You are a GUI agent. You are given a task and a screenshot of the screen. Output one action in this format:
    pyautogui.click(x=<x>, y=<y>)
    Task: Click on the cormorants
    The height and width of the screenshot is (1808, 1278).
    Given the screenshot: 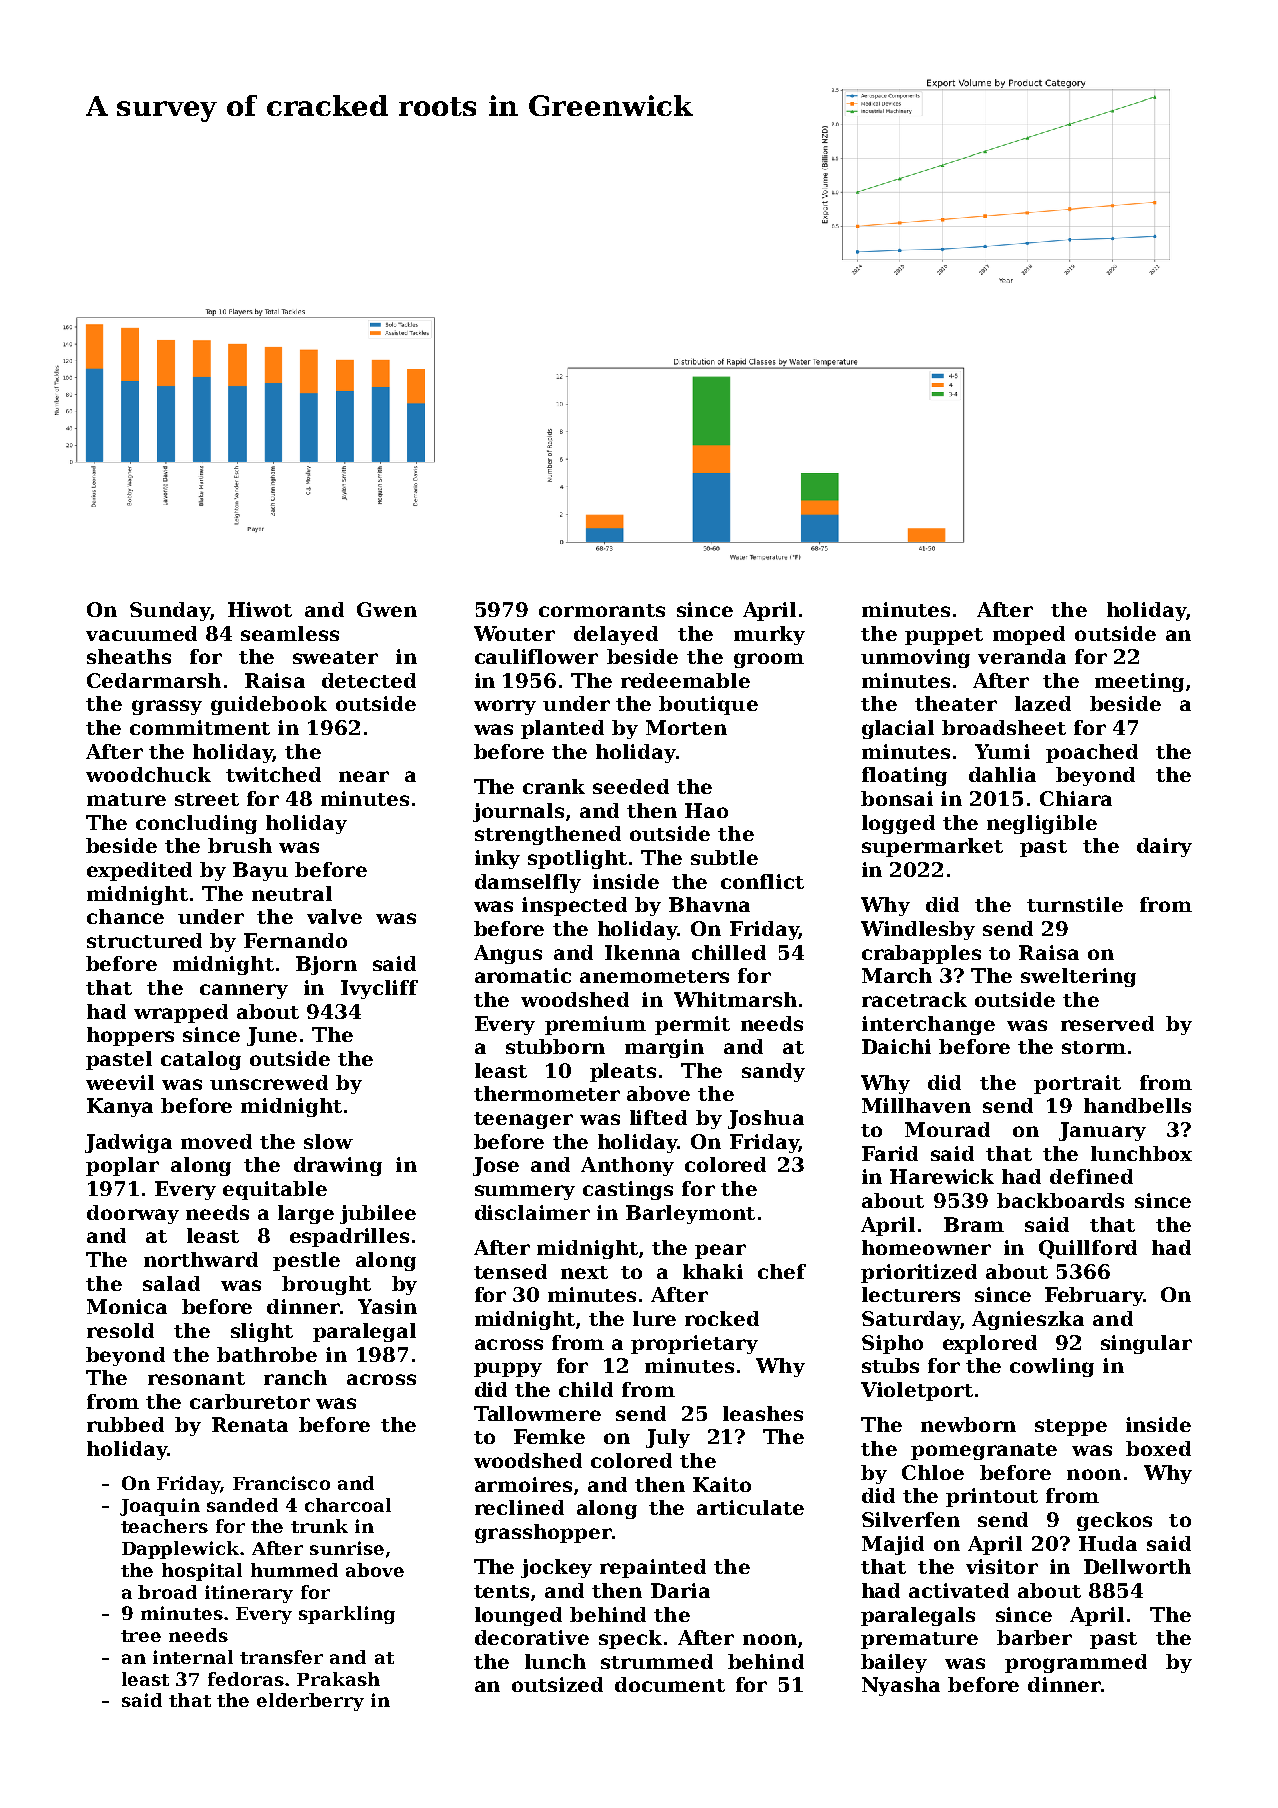 What is the action you would take?
    pyautogui.click(x=602, y=610)
